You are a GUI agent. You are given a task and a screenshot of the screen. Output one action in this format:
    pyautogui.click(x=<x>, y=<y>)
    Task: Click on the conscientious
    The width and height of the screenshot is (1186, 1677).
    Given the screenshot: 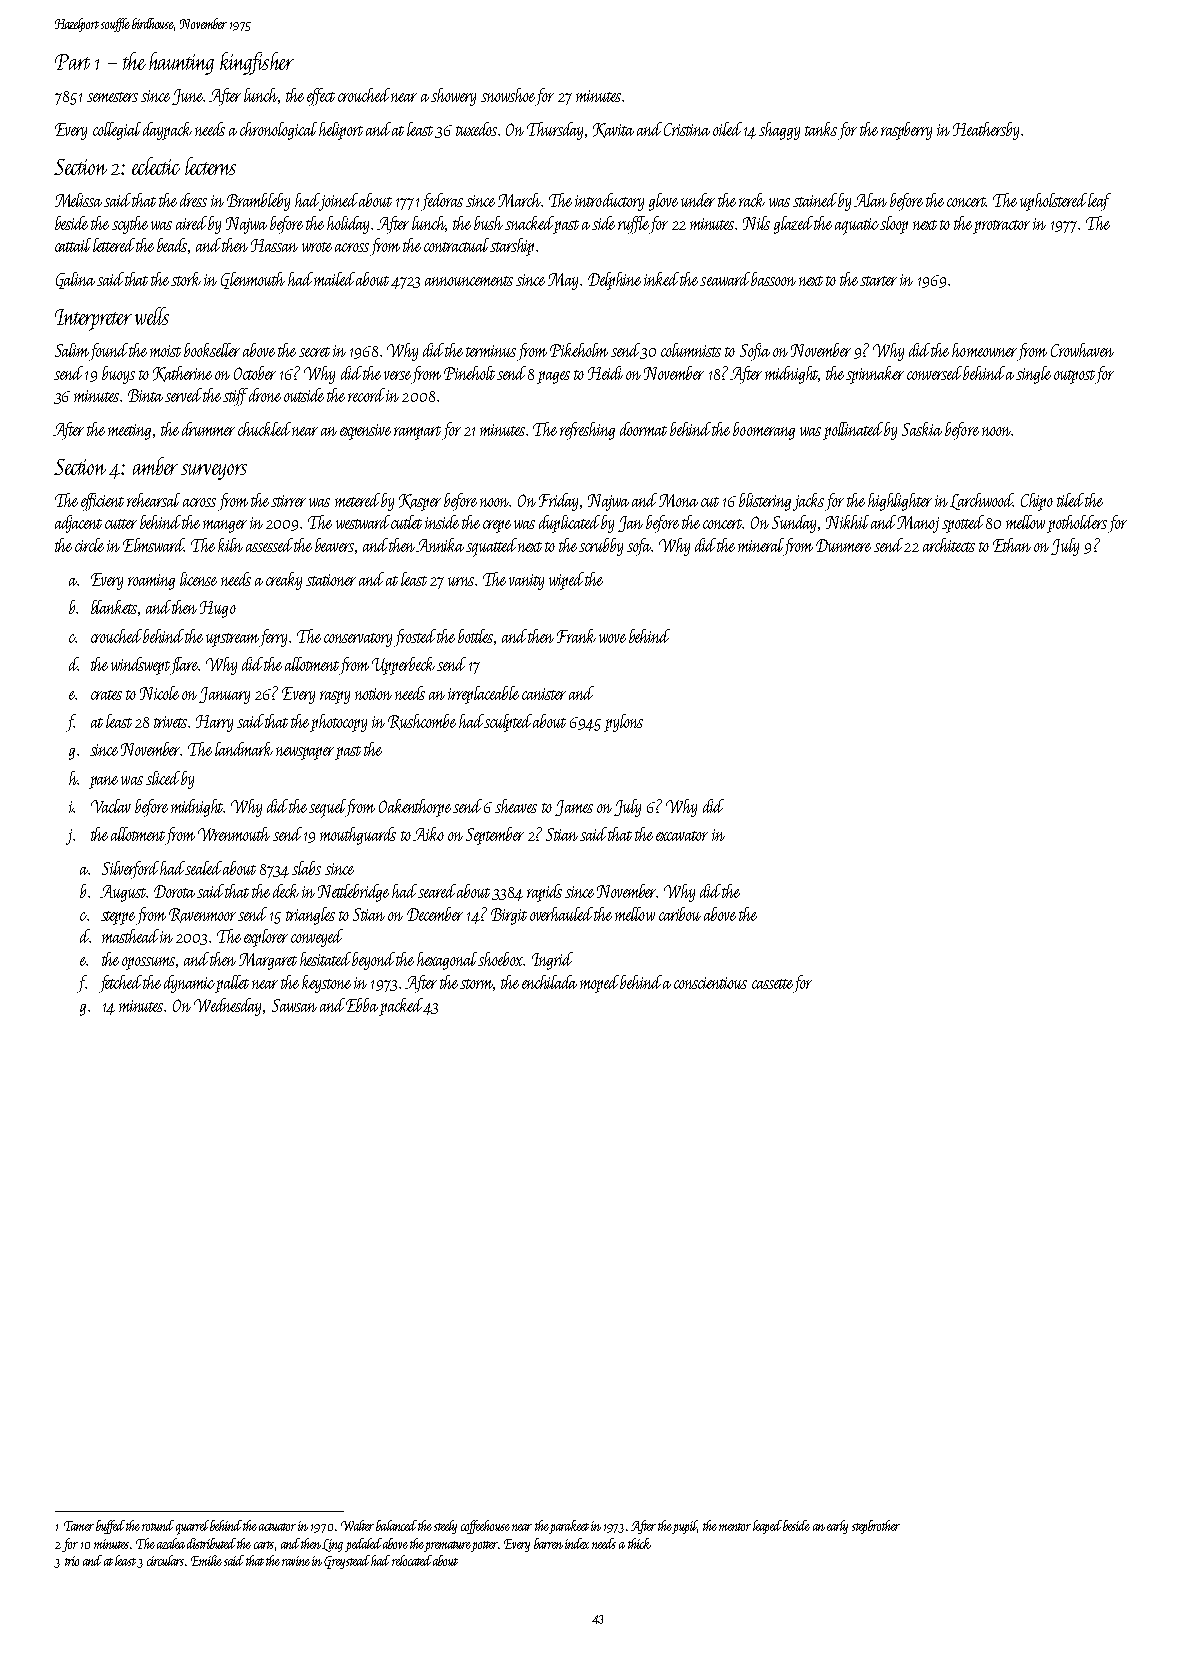 What is the action you would take?
    pyautogui.click(x=710, y=983)
